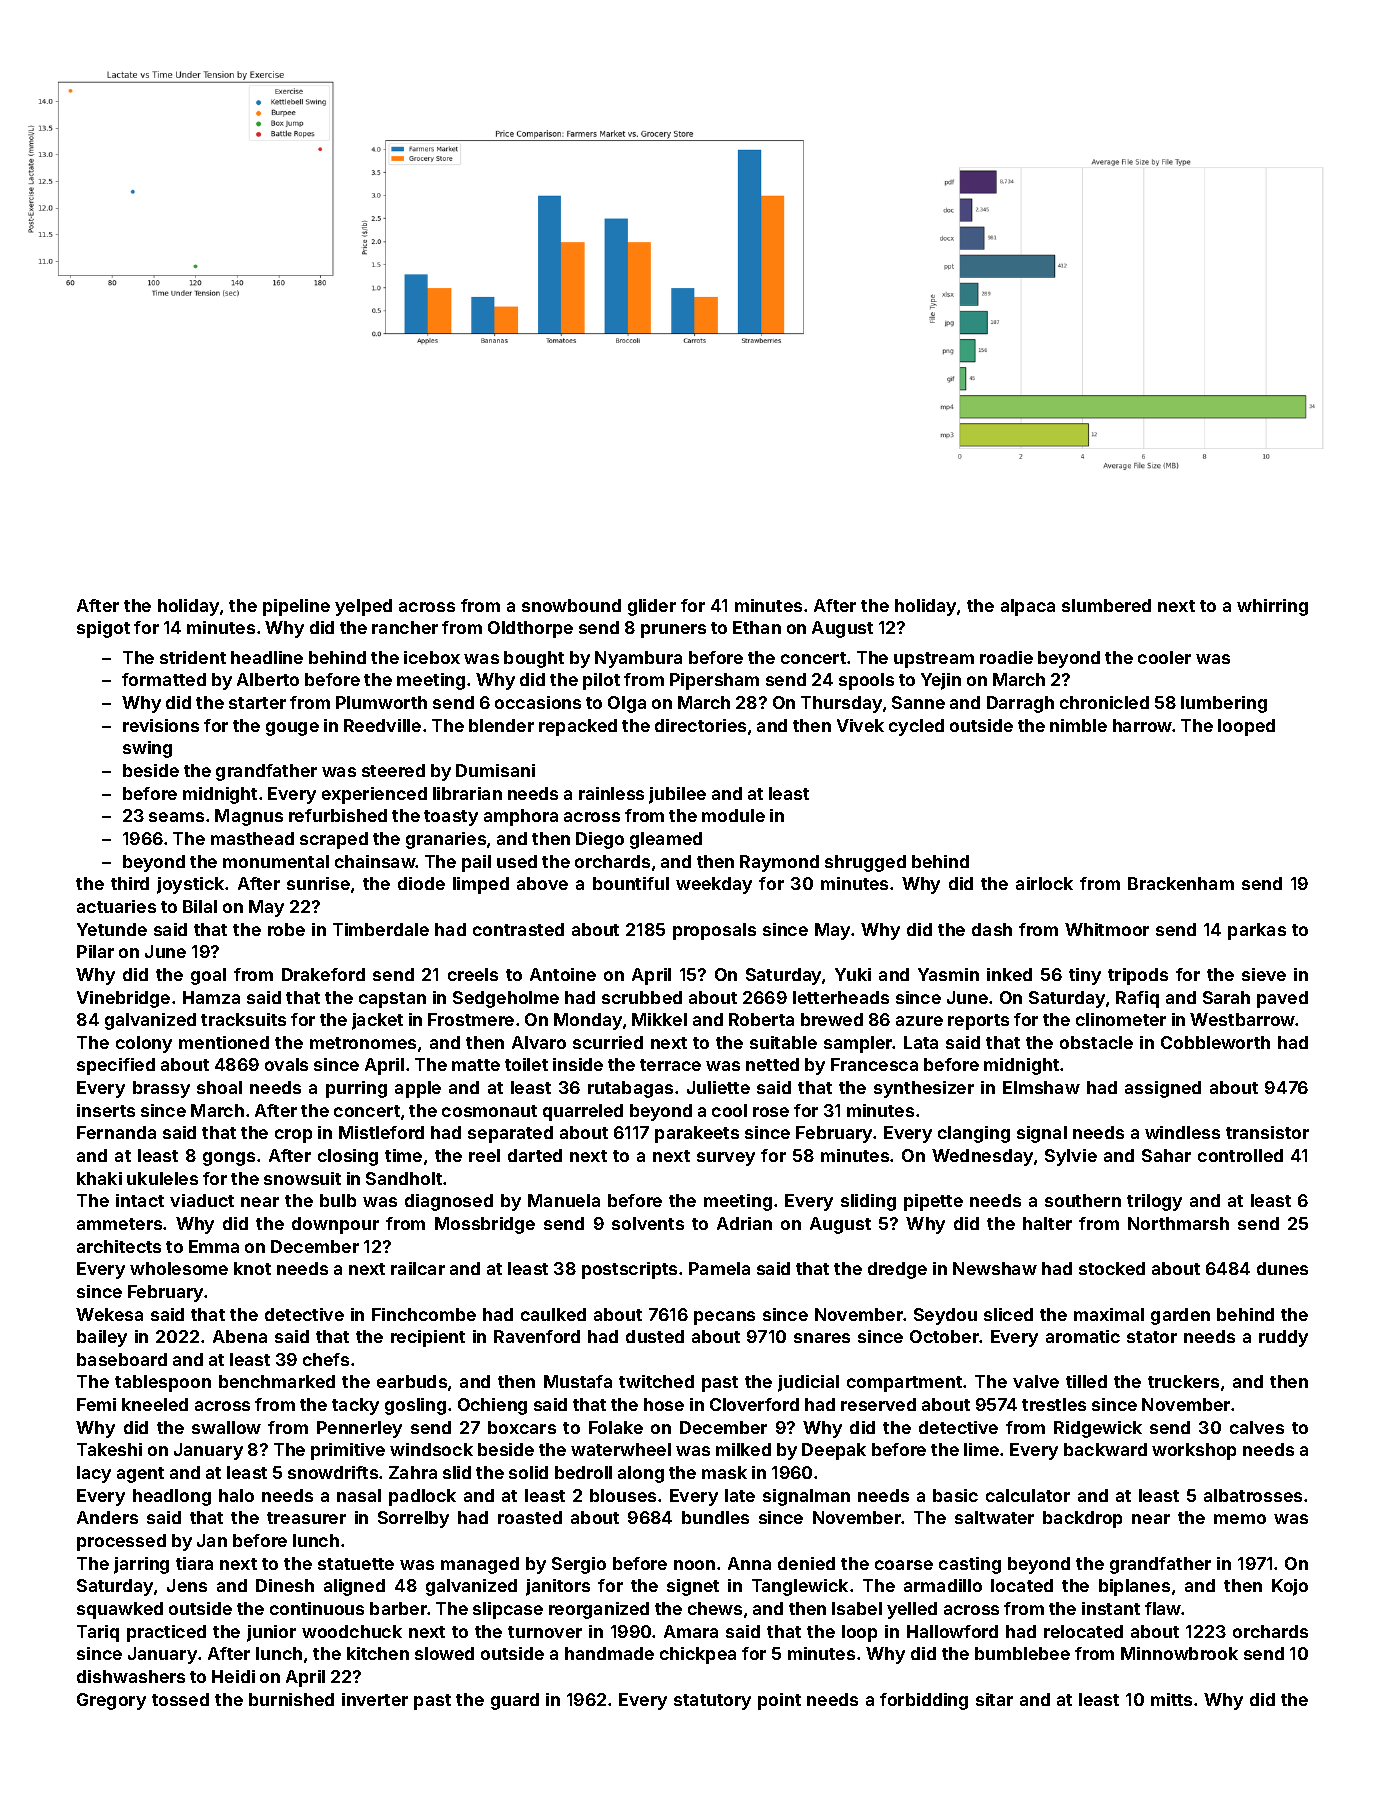 The height and width of the document is (1794, 1386). What do you see at coordinates (214, 1246) in the document?
I see `Emma` at bounding box center [214, 1246].
